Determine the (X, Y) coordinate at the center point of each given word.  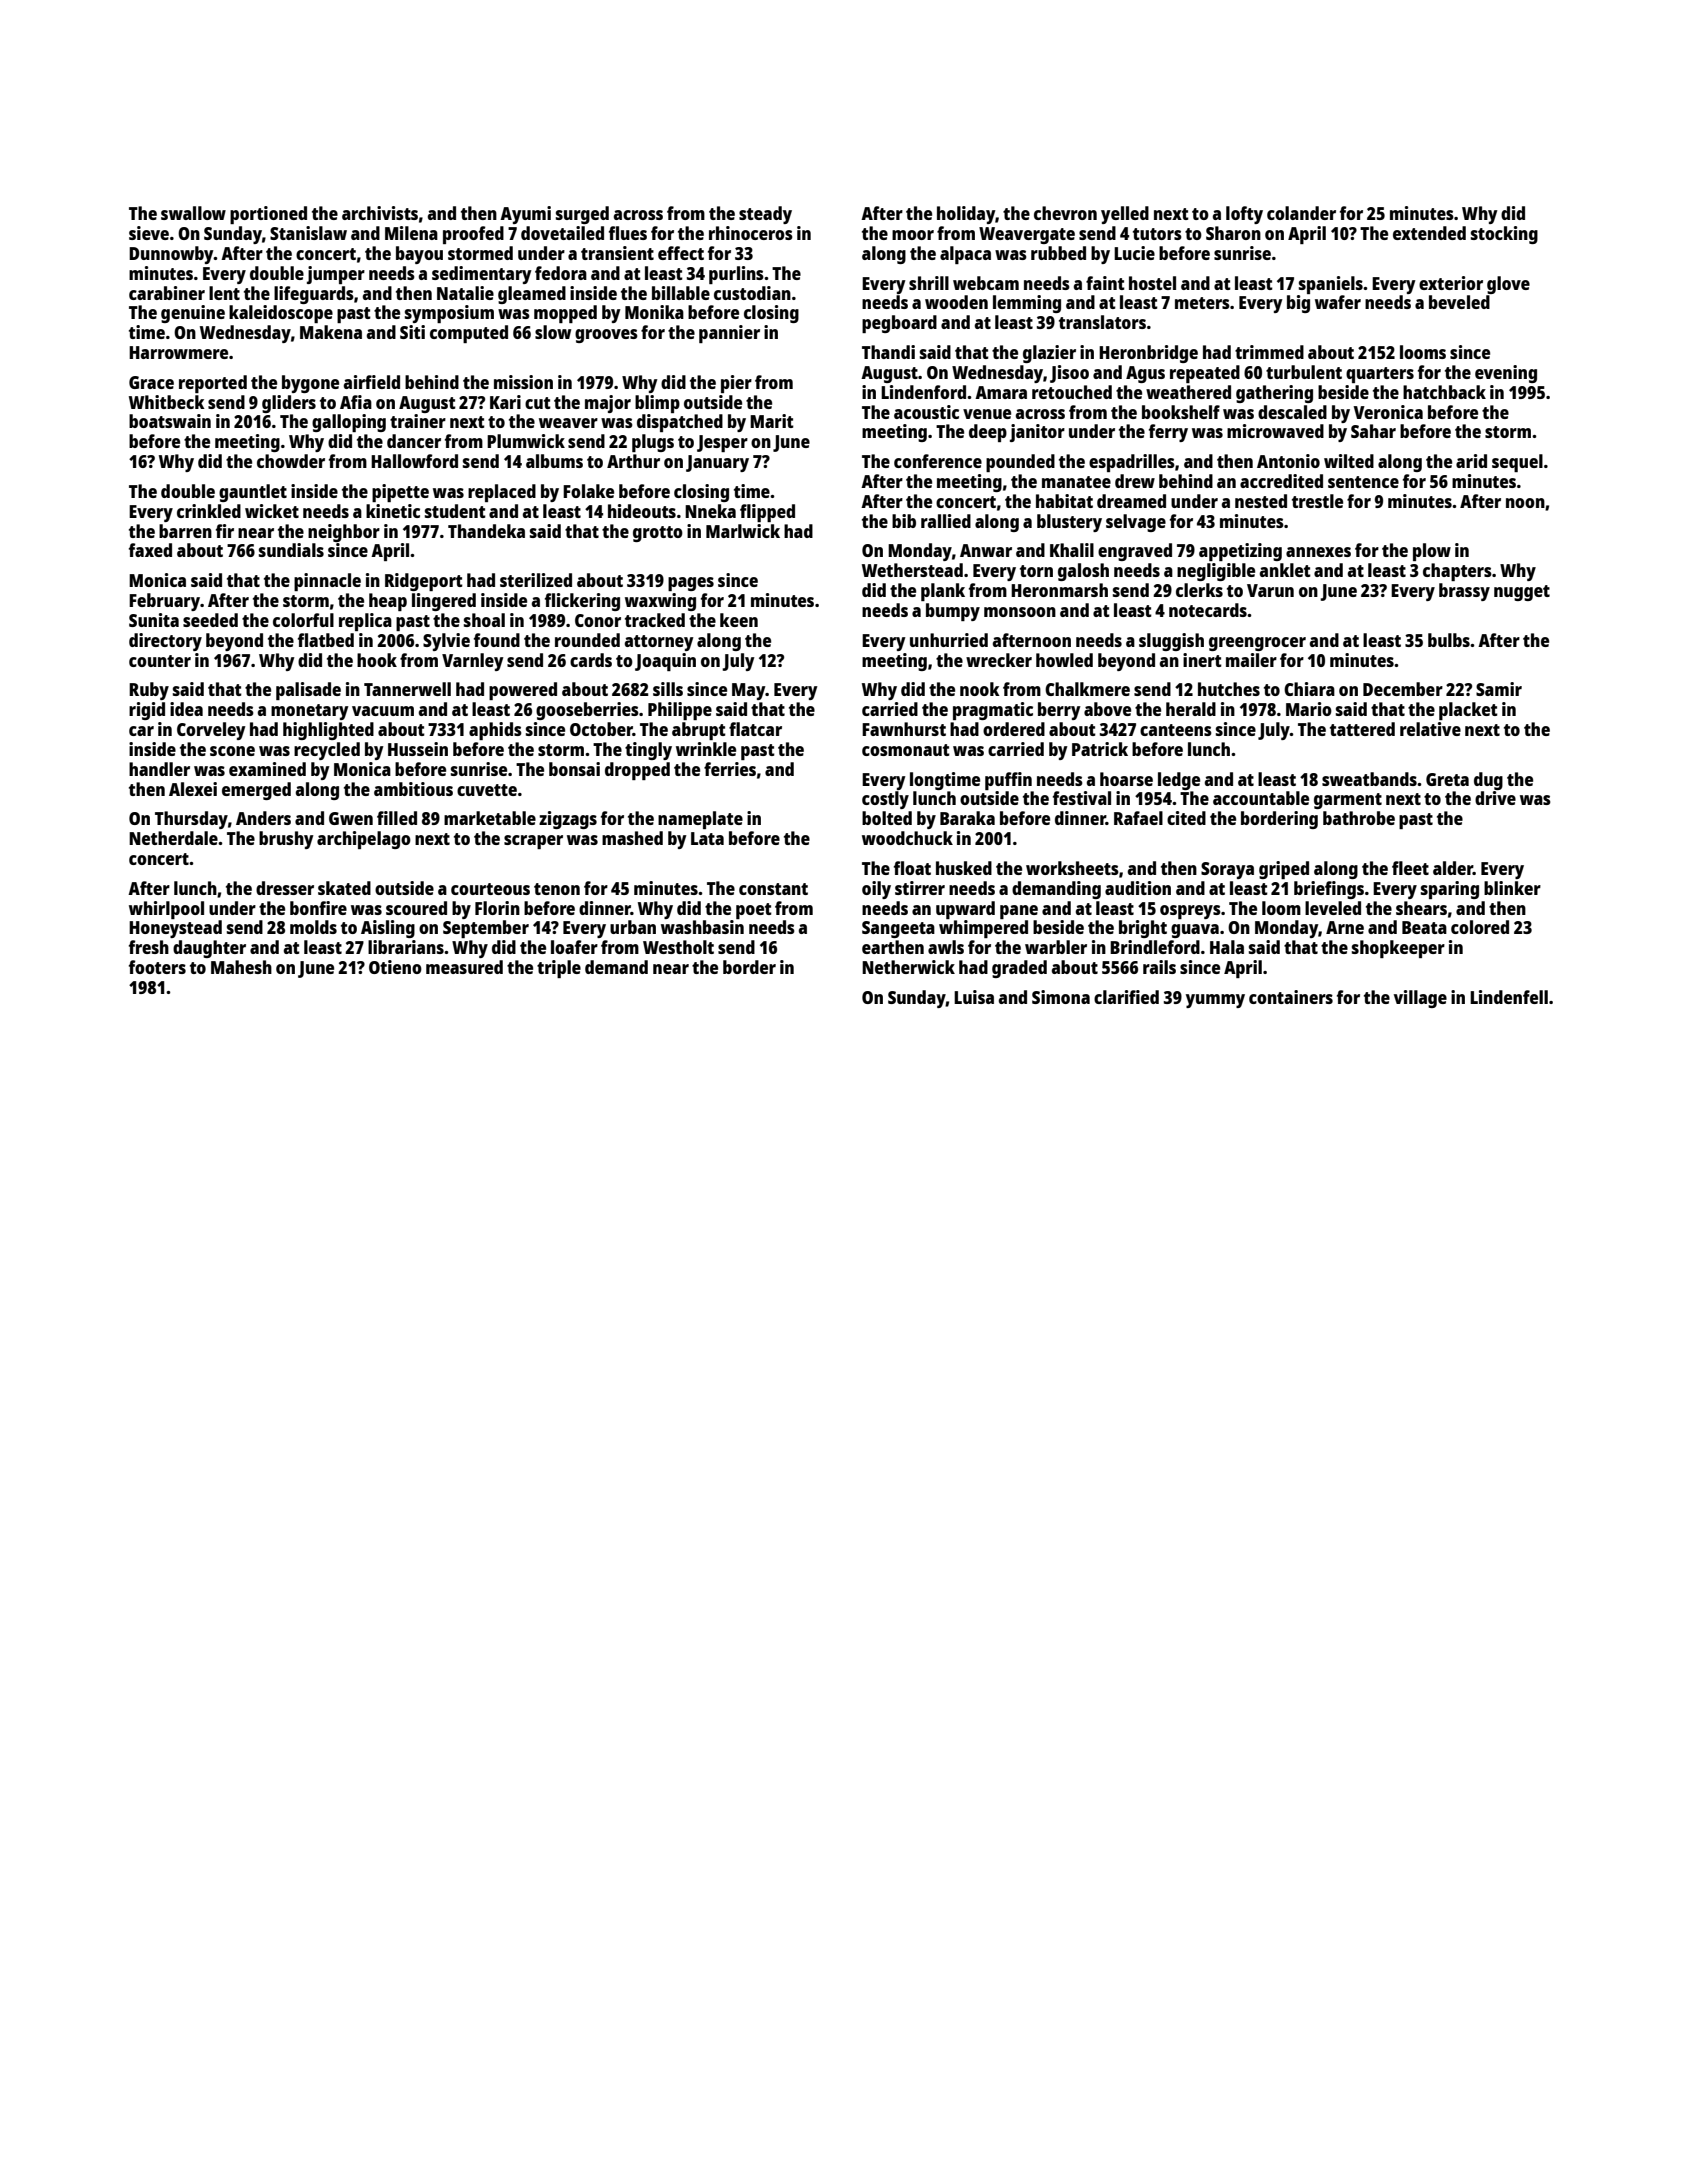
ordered (1014, 729)
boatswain (170, 421)
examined (267, 769)
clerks (1199, 590)
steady (765, 215)
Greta (1447, 779)
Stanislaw (308, 233)
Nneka (710, 511)
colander (1301, 213)
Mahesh (241, 967)
